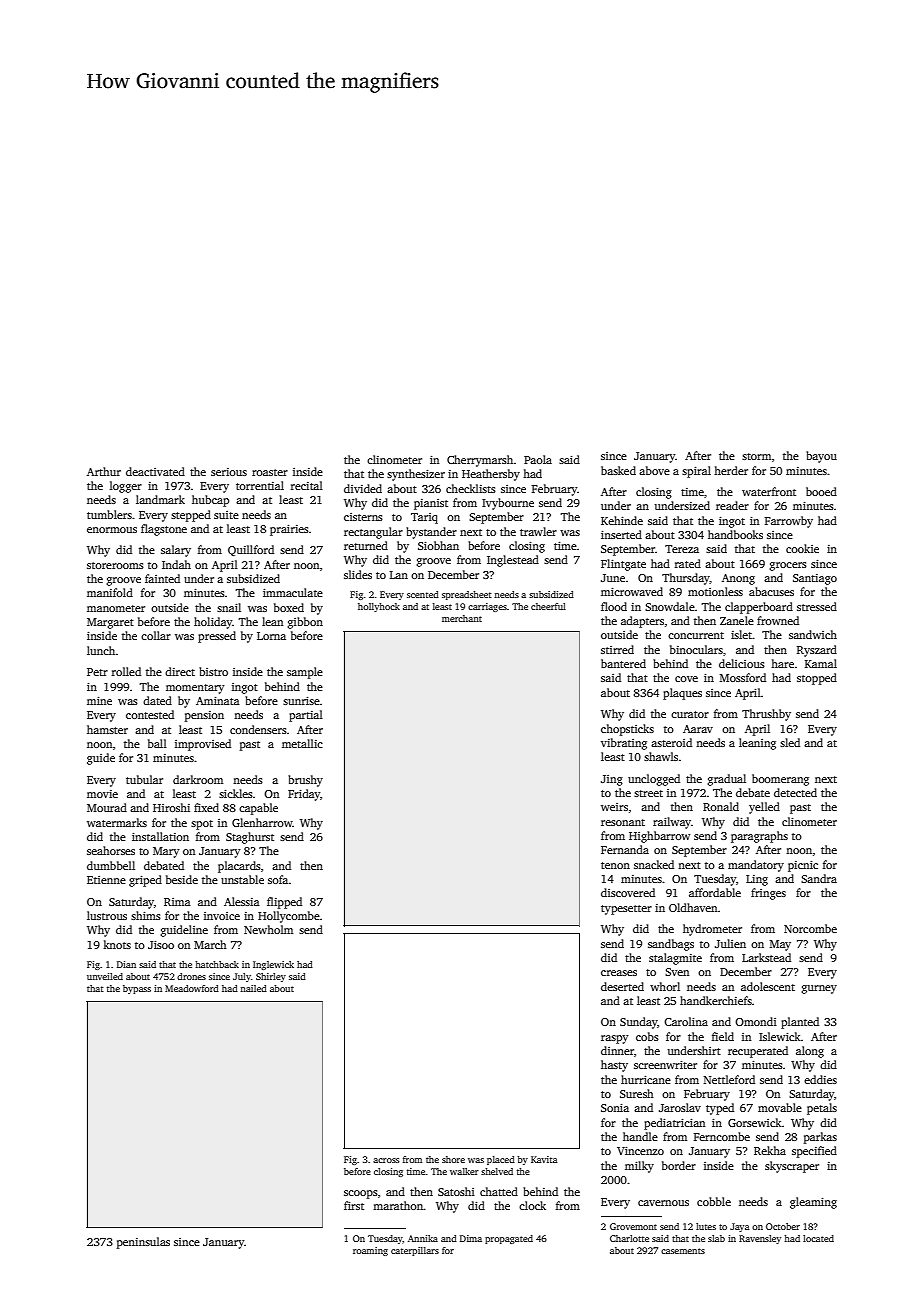 The width and height of the page is (924, 1308). What do you see at coordinates (143, 1243) in the page?
I see `peninsulas` at bounding box center [143, 1243].
